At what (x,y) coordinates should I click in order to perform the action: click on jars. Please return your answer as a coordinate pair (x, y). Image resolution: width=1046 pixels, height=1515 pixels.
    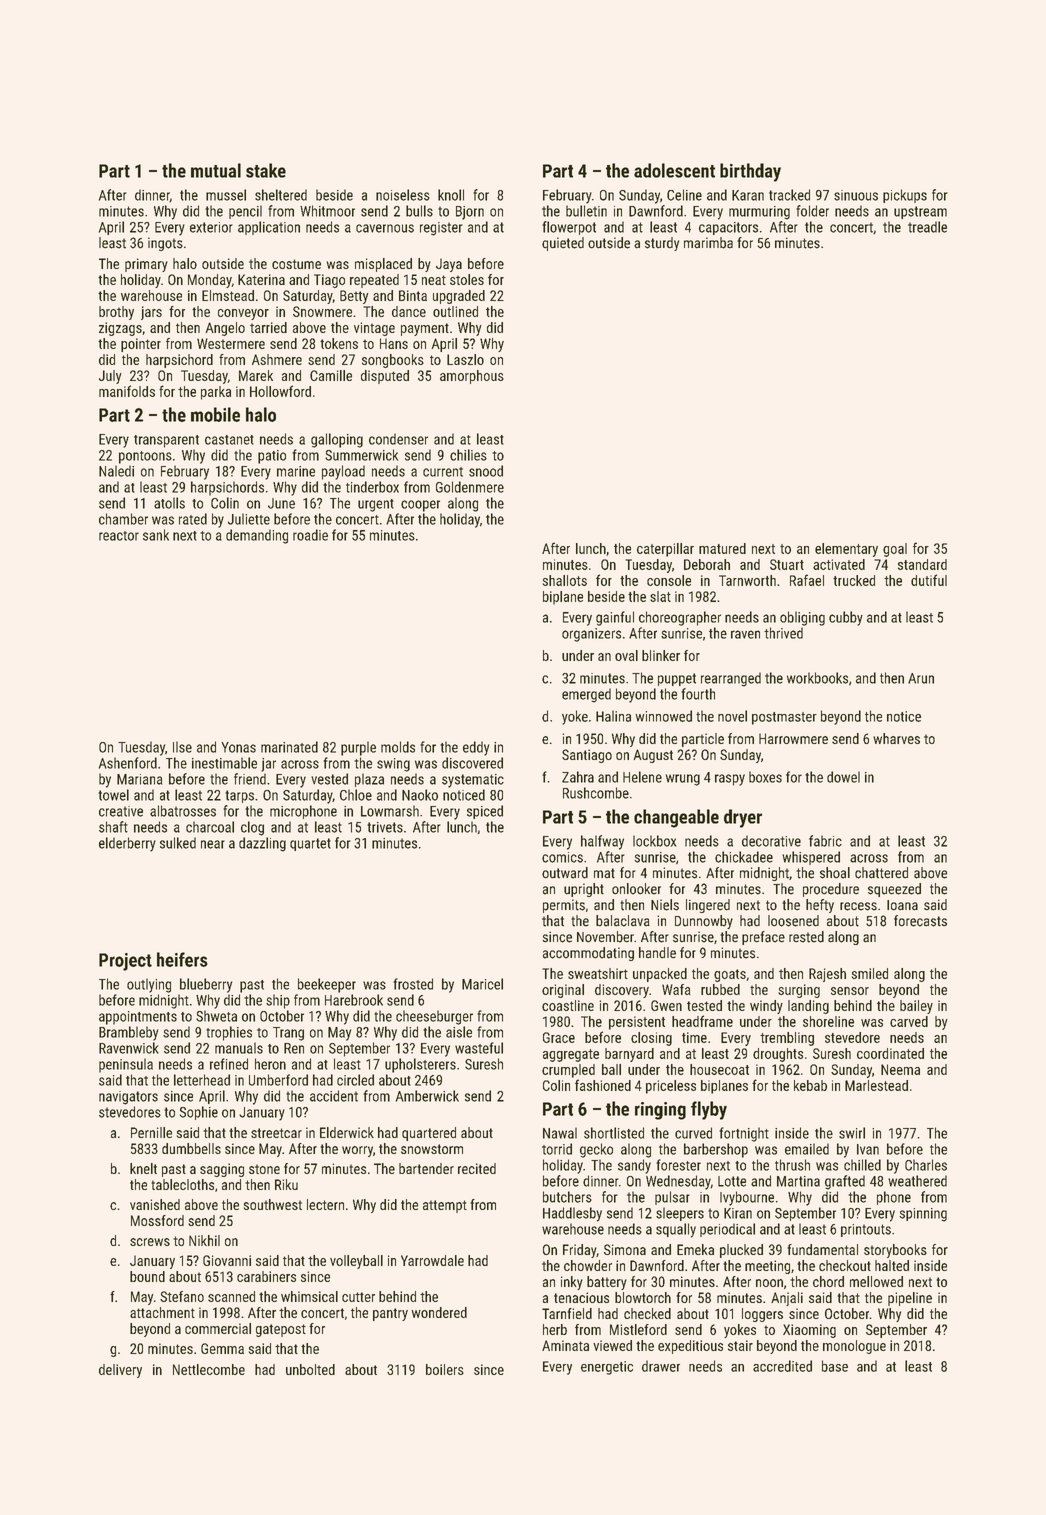
    Looking at the image, I should click on (151, 313).
